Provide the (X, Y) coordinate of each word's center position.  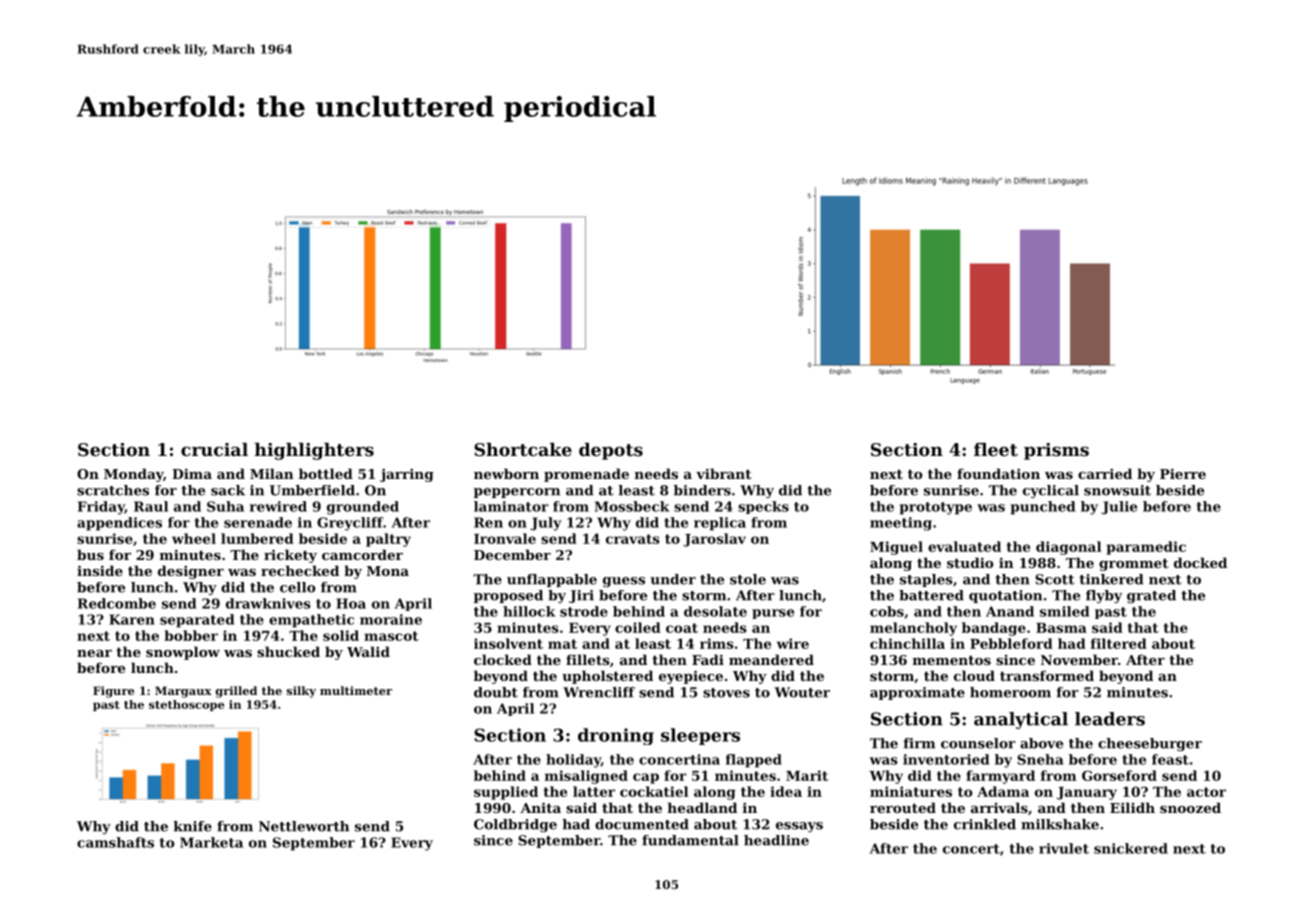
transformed (1047, 675)
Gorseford (1119, 775)
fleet (996, 449)
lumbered (257, 538)
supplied (506, 793)
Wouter (802, 692)
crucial (214, 449)
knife (193, 826)
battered (931, 595)
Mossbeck (632, 506)
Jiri (581, 596)
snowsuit (1117, 490)
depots (611, 451)
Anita (540, 807)
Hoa (351, 603)
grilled (236, 692)
